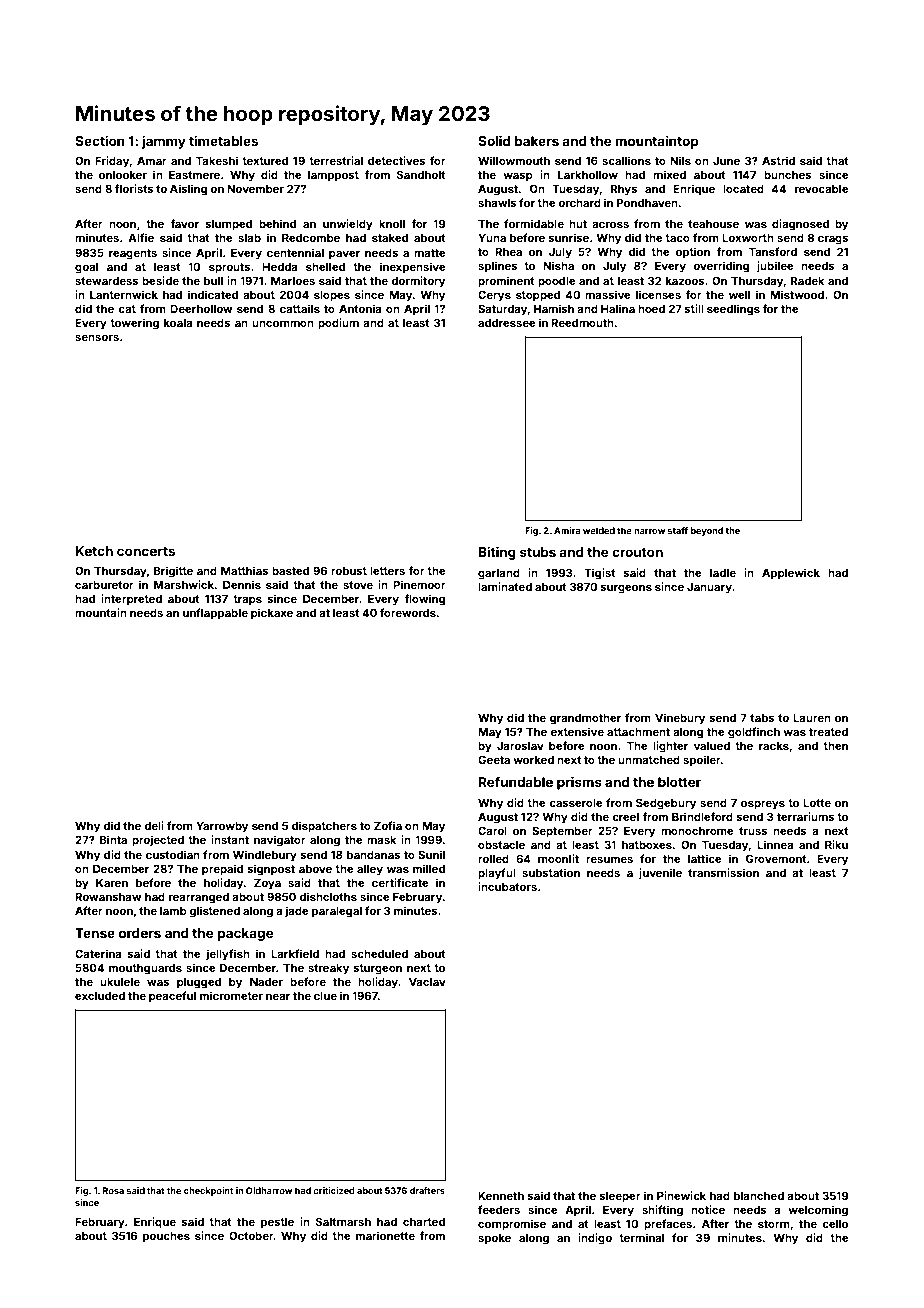 This screenshot has width=924, height=1308. Describe the element at coordinates (520, 746) in the screenshot. I see `Jaroslav` at that location.
